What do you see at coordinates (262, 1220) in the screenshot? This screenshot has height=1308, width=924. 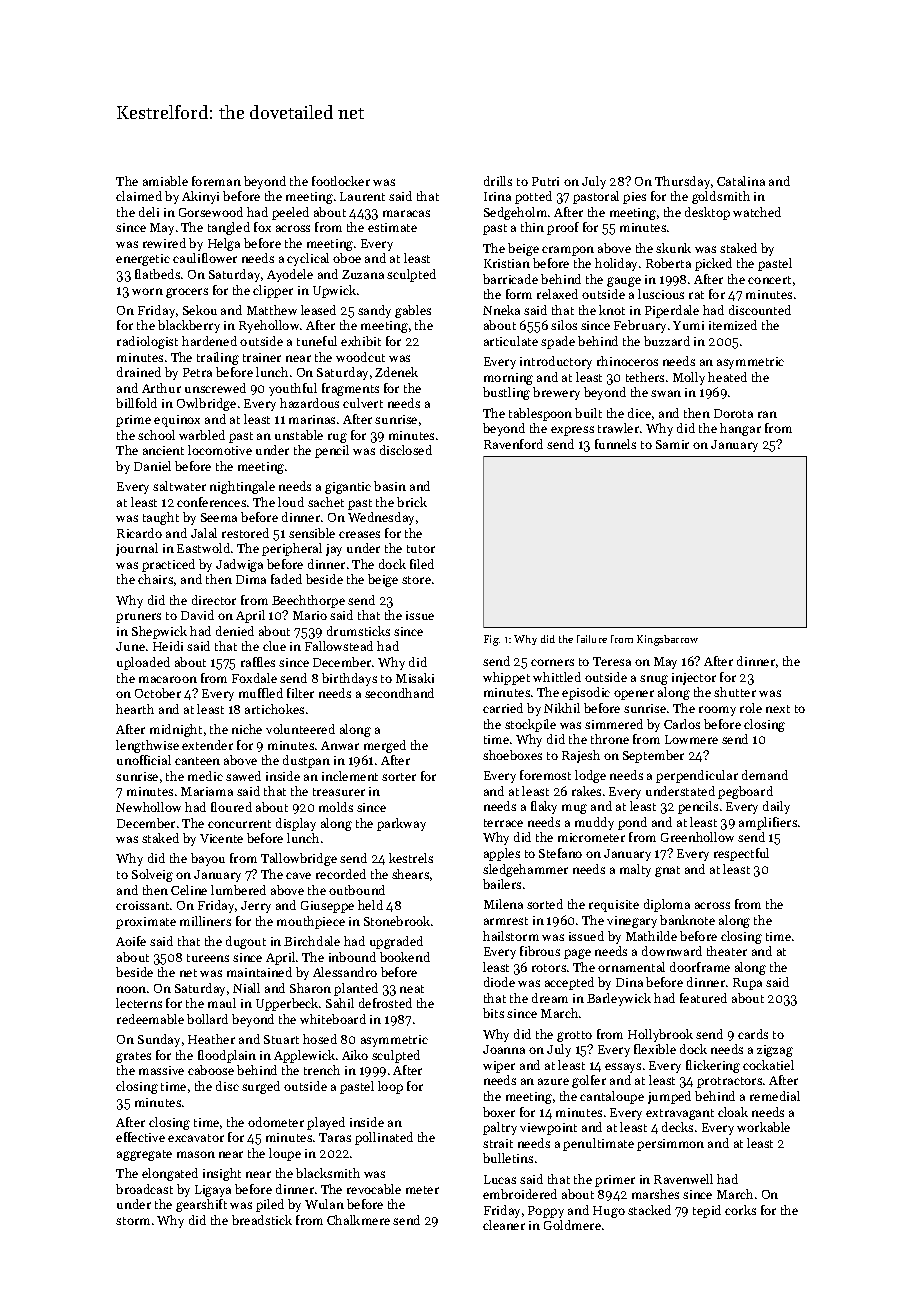 I see `breadstick` at bounding box center [262, 1220].
